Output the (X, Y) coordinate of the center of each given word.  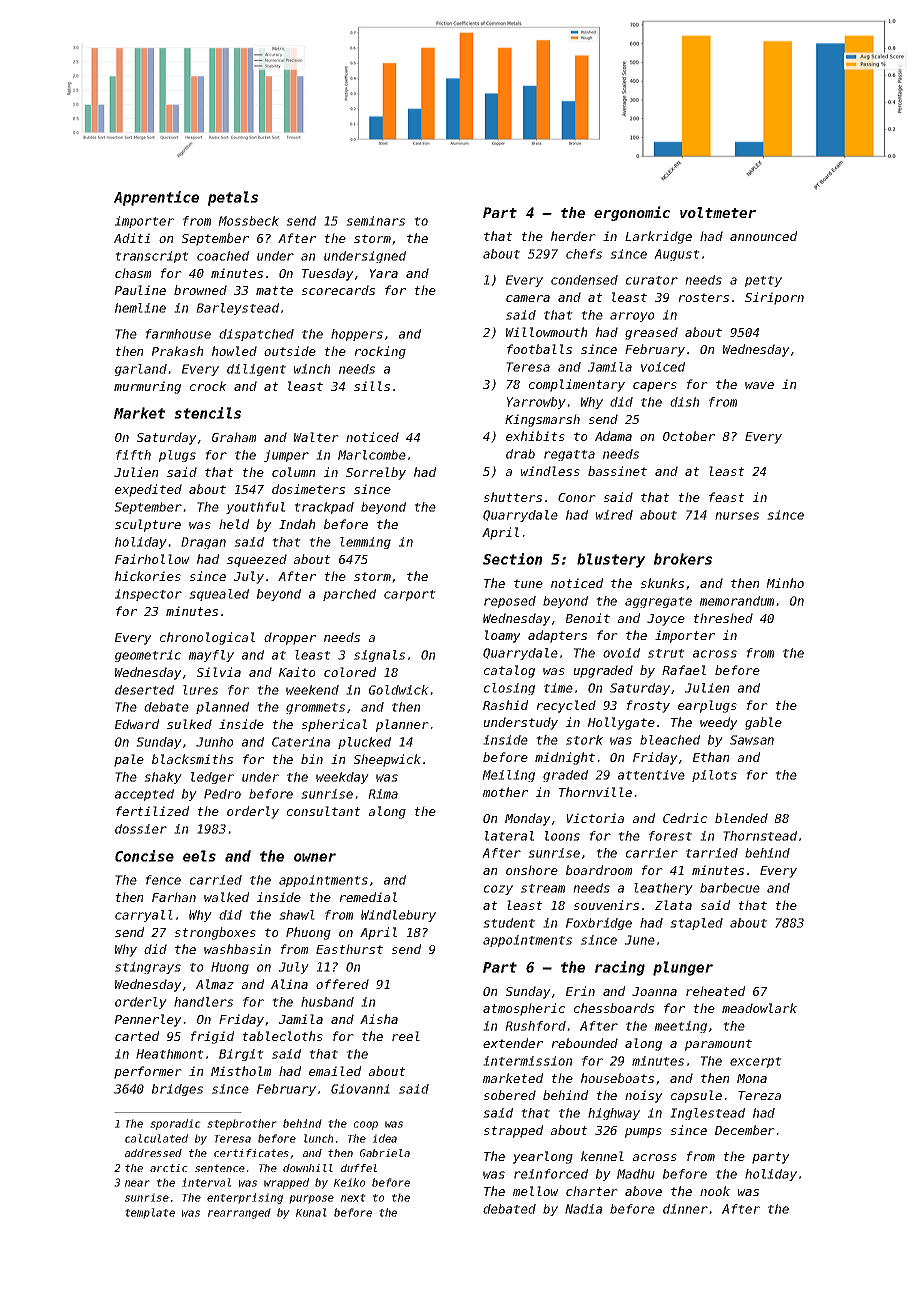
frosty (648, 706)
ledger (212, 778)
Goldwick (399, 690)
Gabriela (385, 1153)
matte (274, 290)
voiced (663, 367)
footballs (539, 349)
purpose (311, 1199)
